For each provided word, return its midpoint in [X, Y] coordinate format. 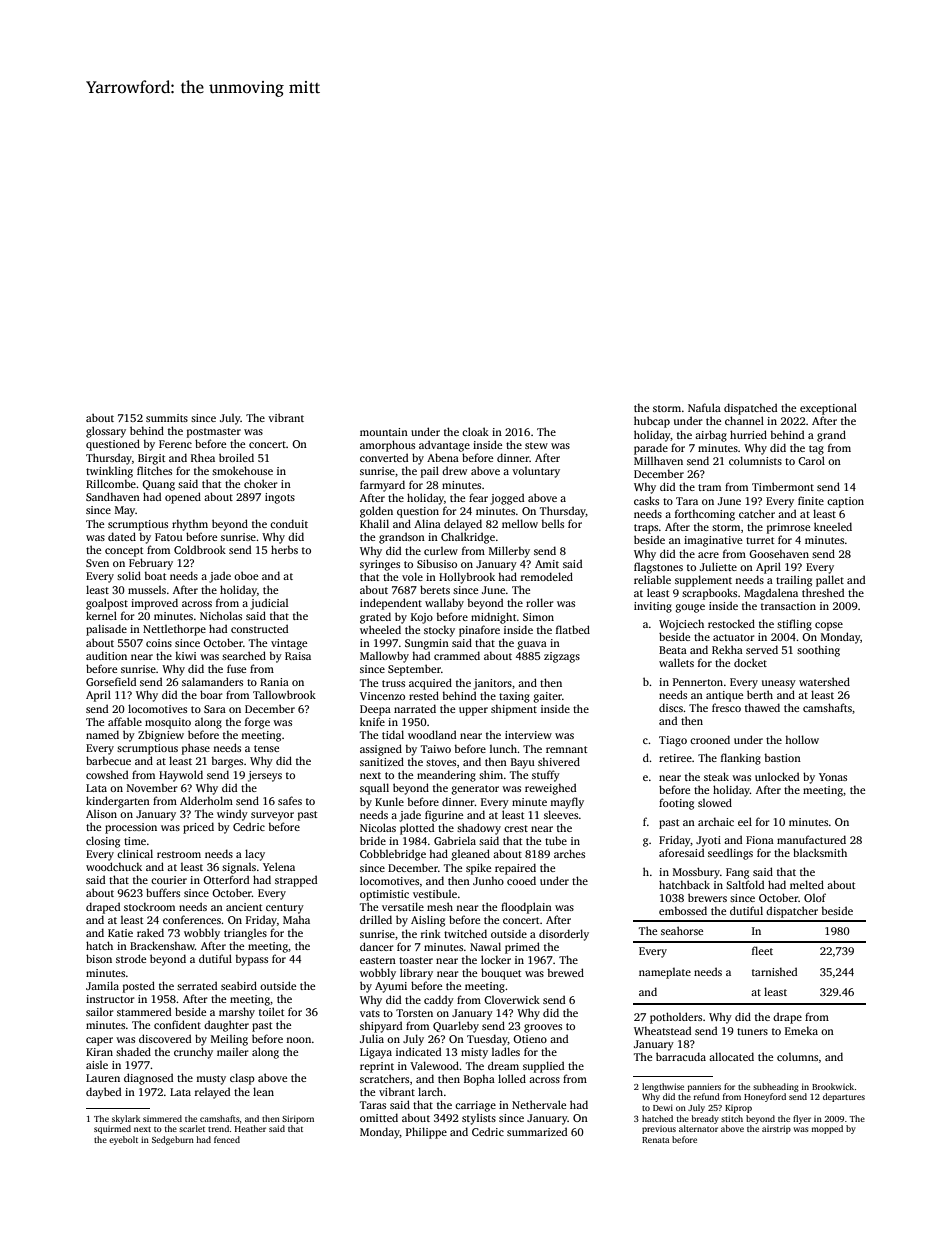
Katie [120, 933]
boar [211, 694]
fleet [762, 950]
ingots [280, 498]
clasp [242, 1079]
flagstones [658, 568]
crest [516, 828]
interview [528, 735]
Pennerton [698, 682]
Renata [655, 1140]
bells [553, 523]
